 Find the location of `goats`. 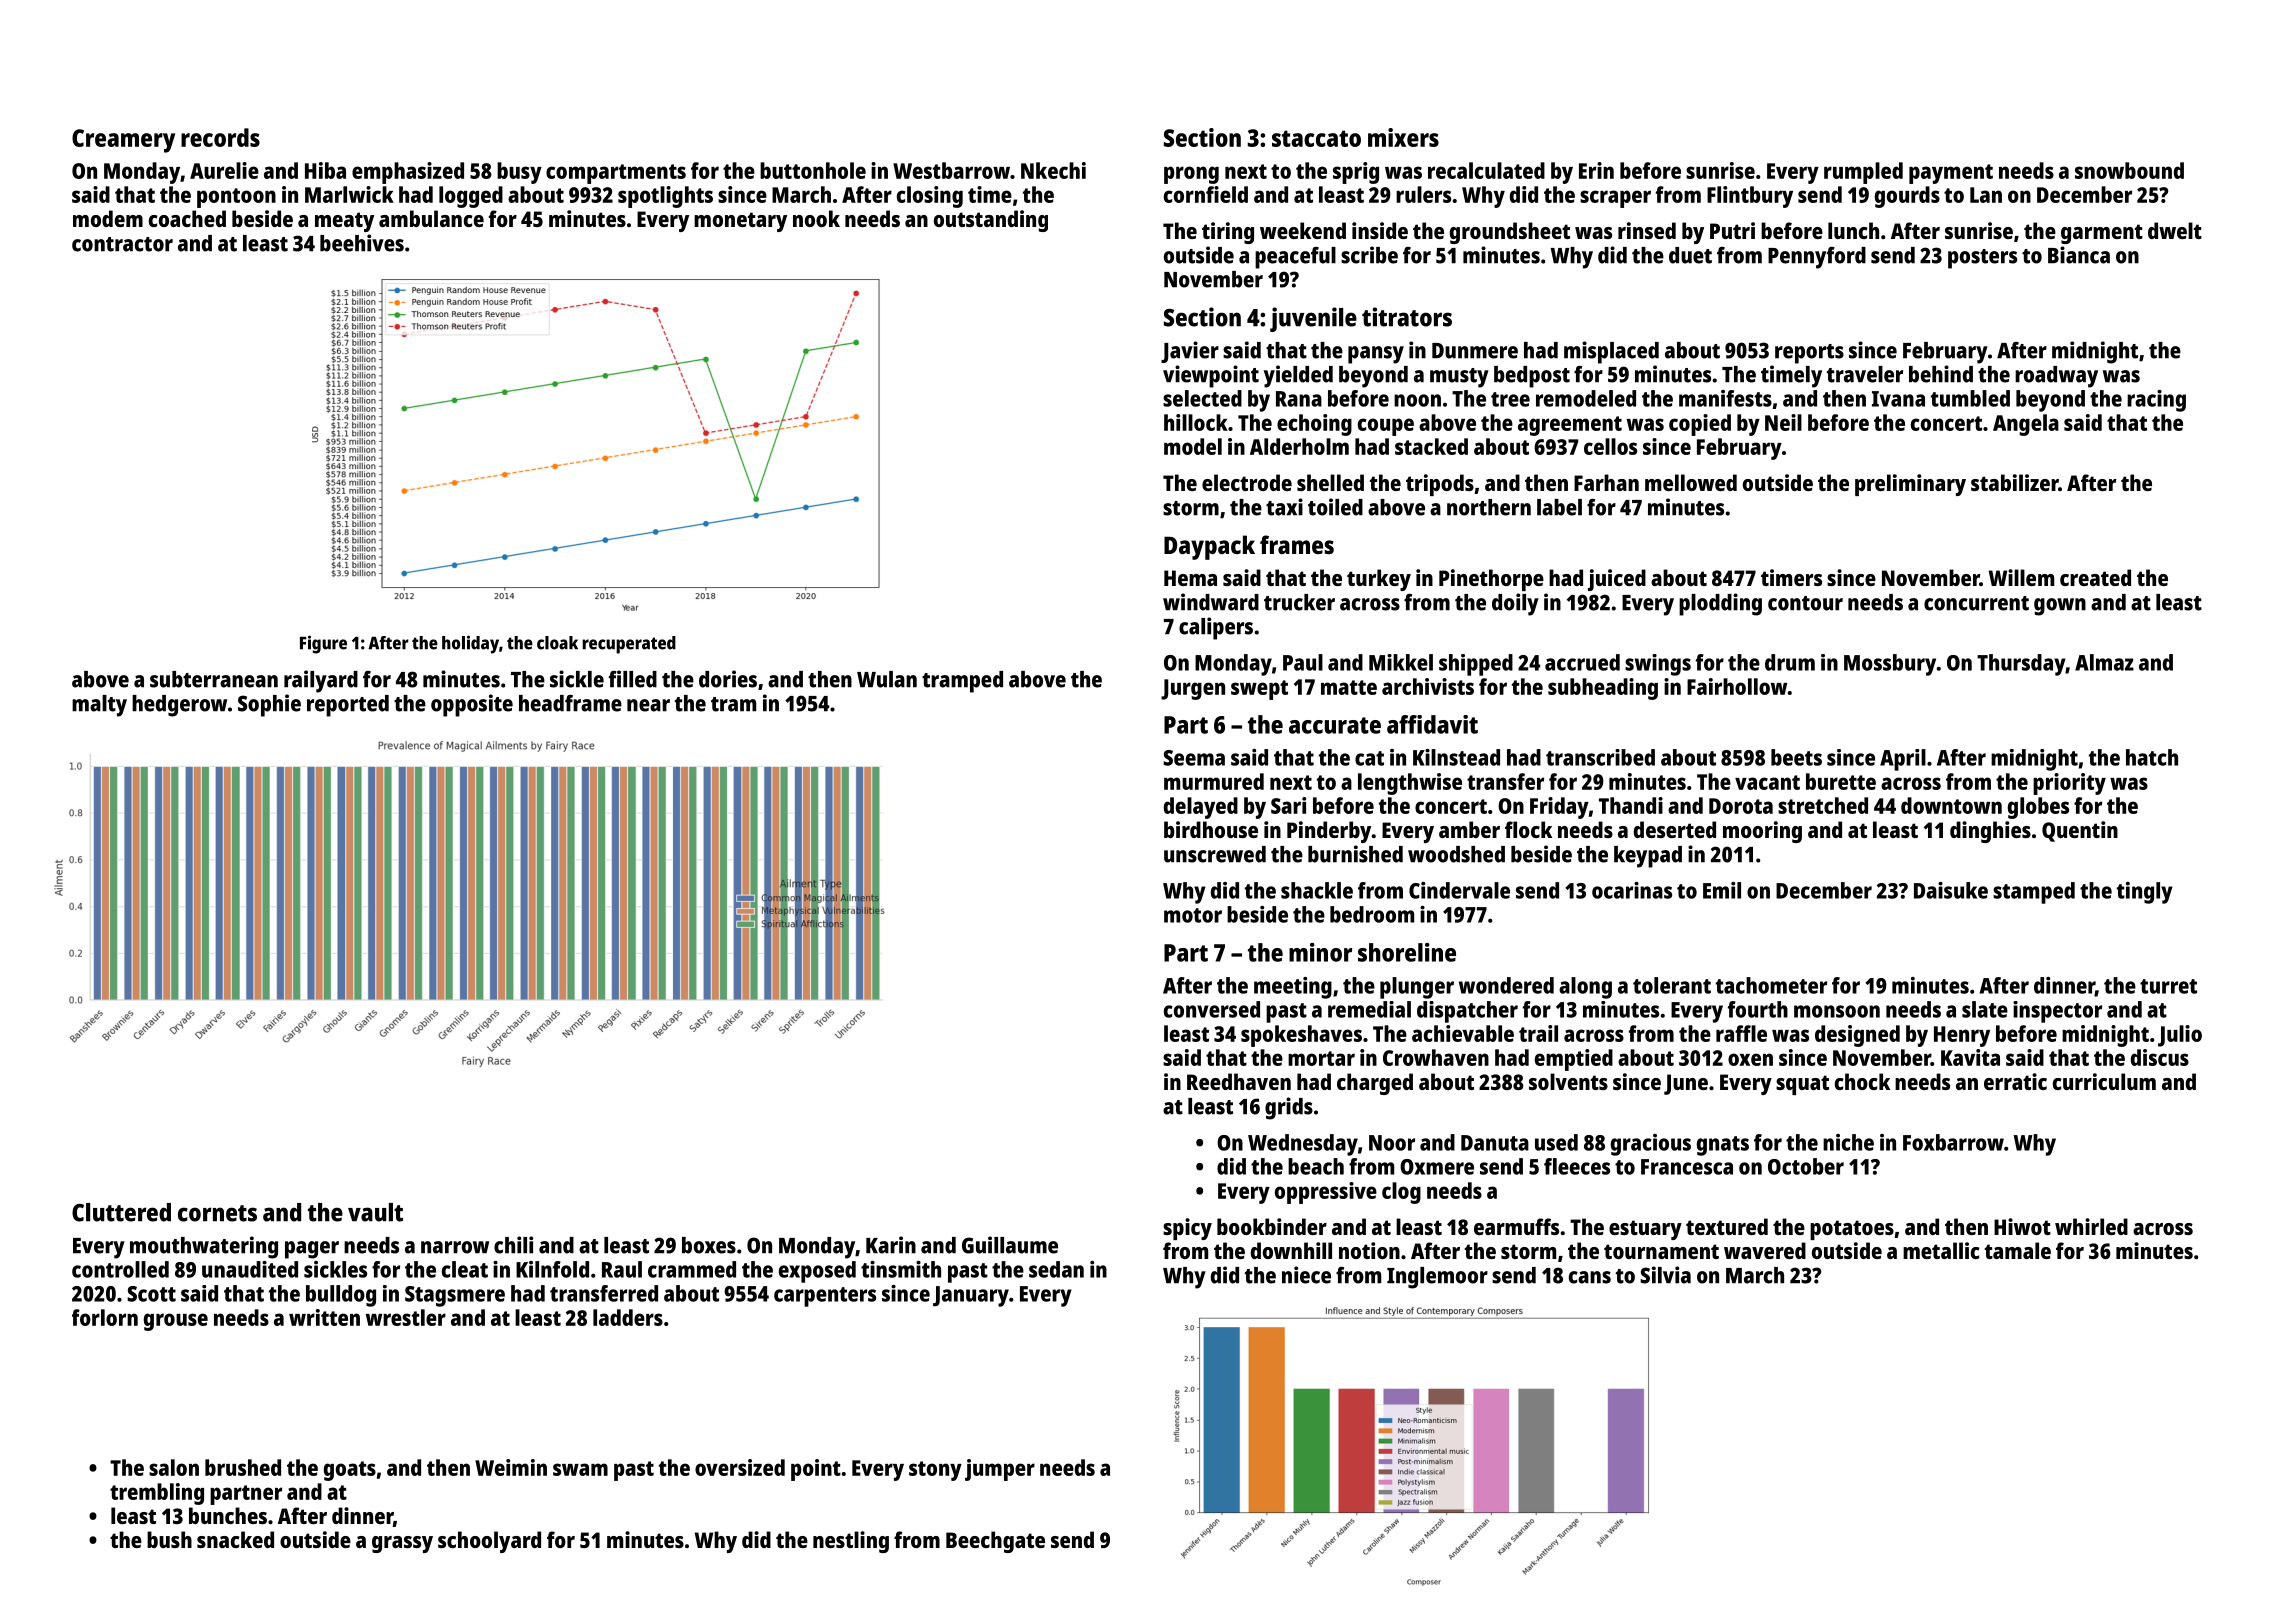

goats is located at coordinates (350, 1471).
